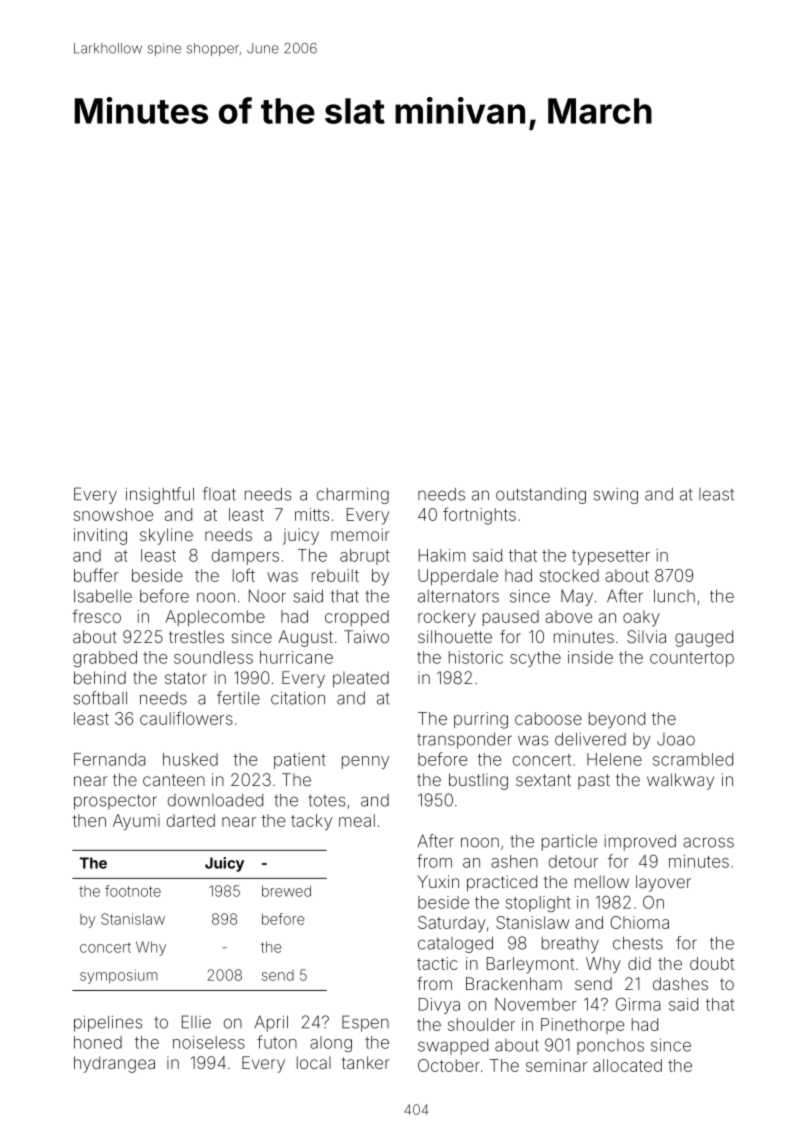  Describe the element at coordinates (478, 781) in the page. I see `bustling` at that location.
